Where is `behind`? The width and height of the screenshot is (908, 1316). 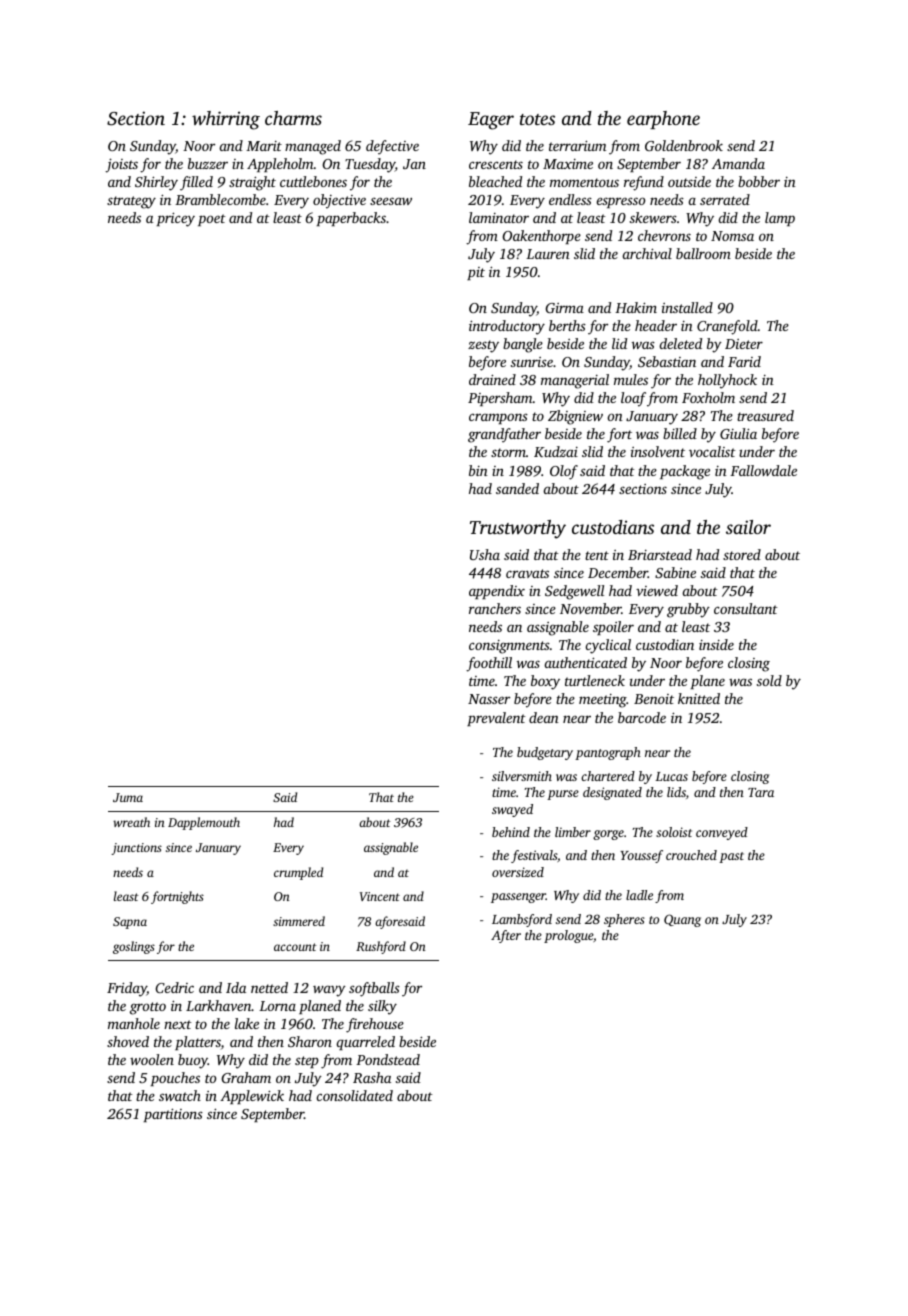
behind is located at coordinates (511, 832).
